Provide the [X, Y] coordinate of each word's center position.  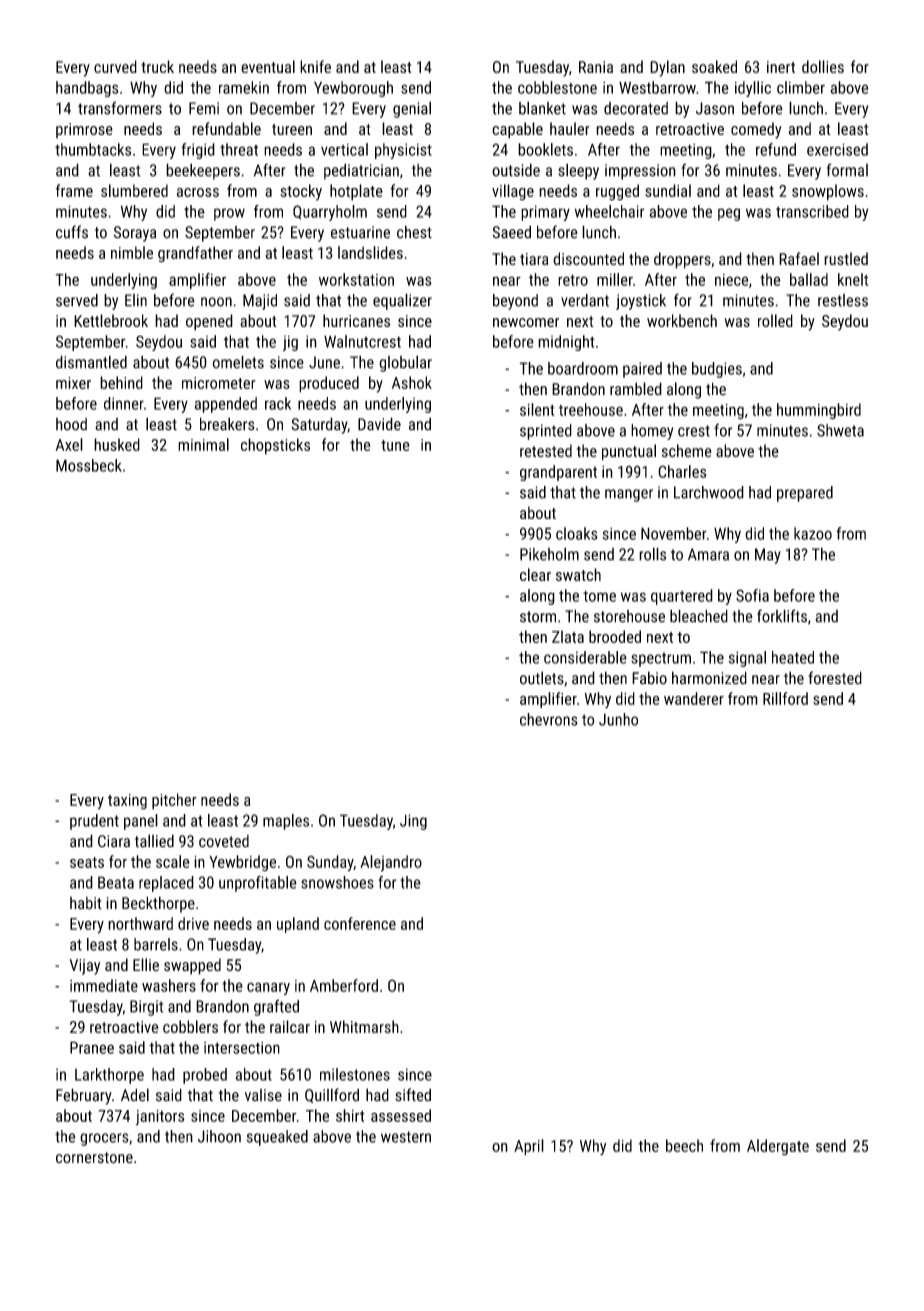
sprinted [546, 432]
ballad [809, 279]
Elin [136, 300]
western [406, 1137]
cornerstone [94, 1158]
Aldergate [778, 1147]
